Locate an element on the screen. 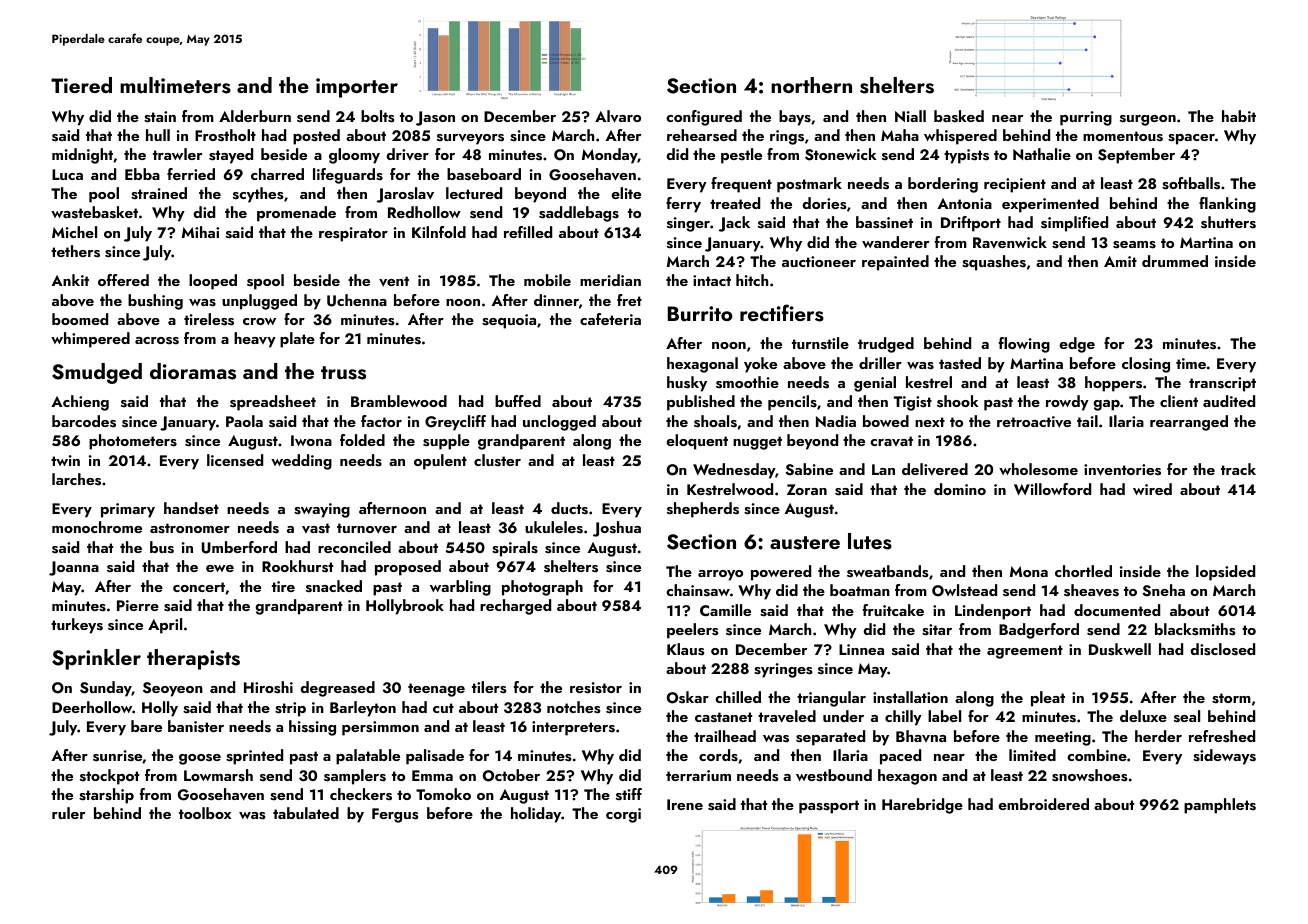 The width and height of the screenshot is (1308, 924). spacer is located at coordinates (1191, 139).
